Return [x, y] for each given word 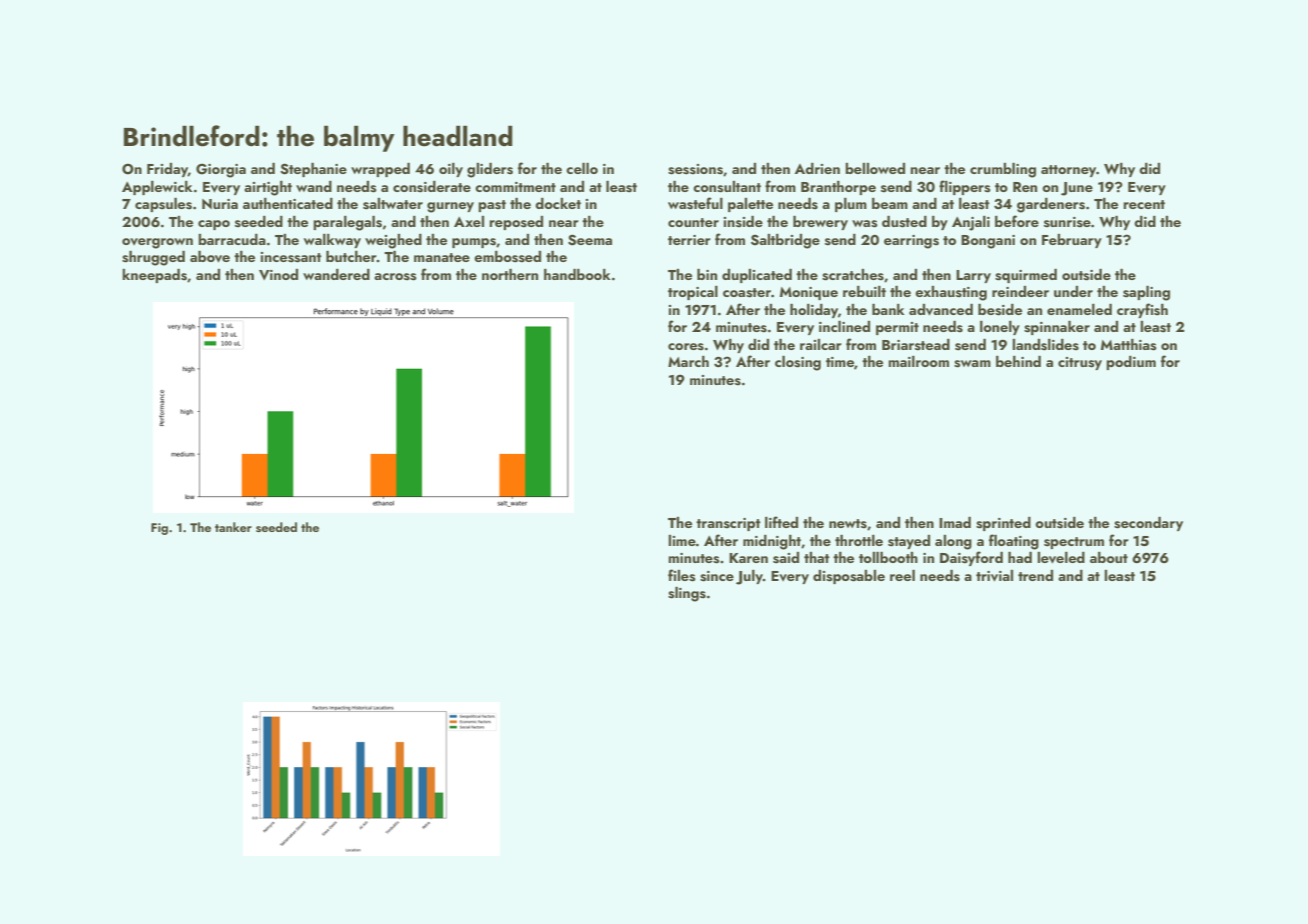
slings [687, 594]
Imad [955, 522]
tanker [233, 527]
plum [851, 205]
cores [686, 347]
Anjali [971, 223]
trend [1035, 575]
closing [798, 363]
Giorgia [221, 170]
